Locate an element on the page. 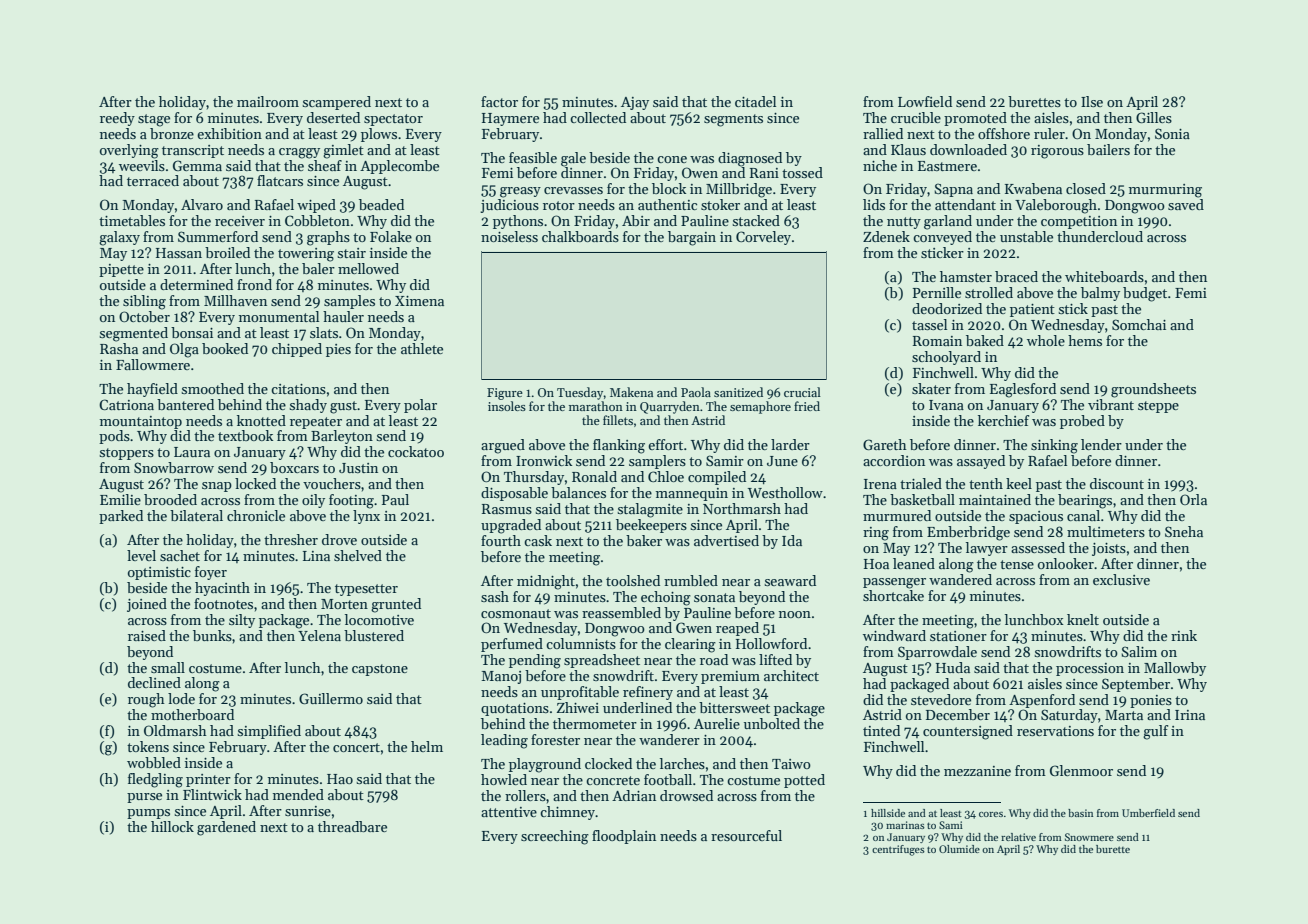 Image resolution: width=1308 pixels, height=924 pixels. closed is located at coordinates (1086, 188).
